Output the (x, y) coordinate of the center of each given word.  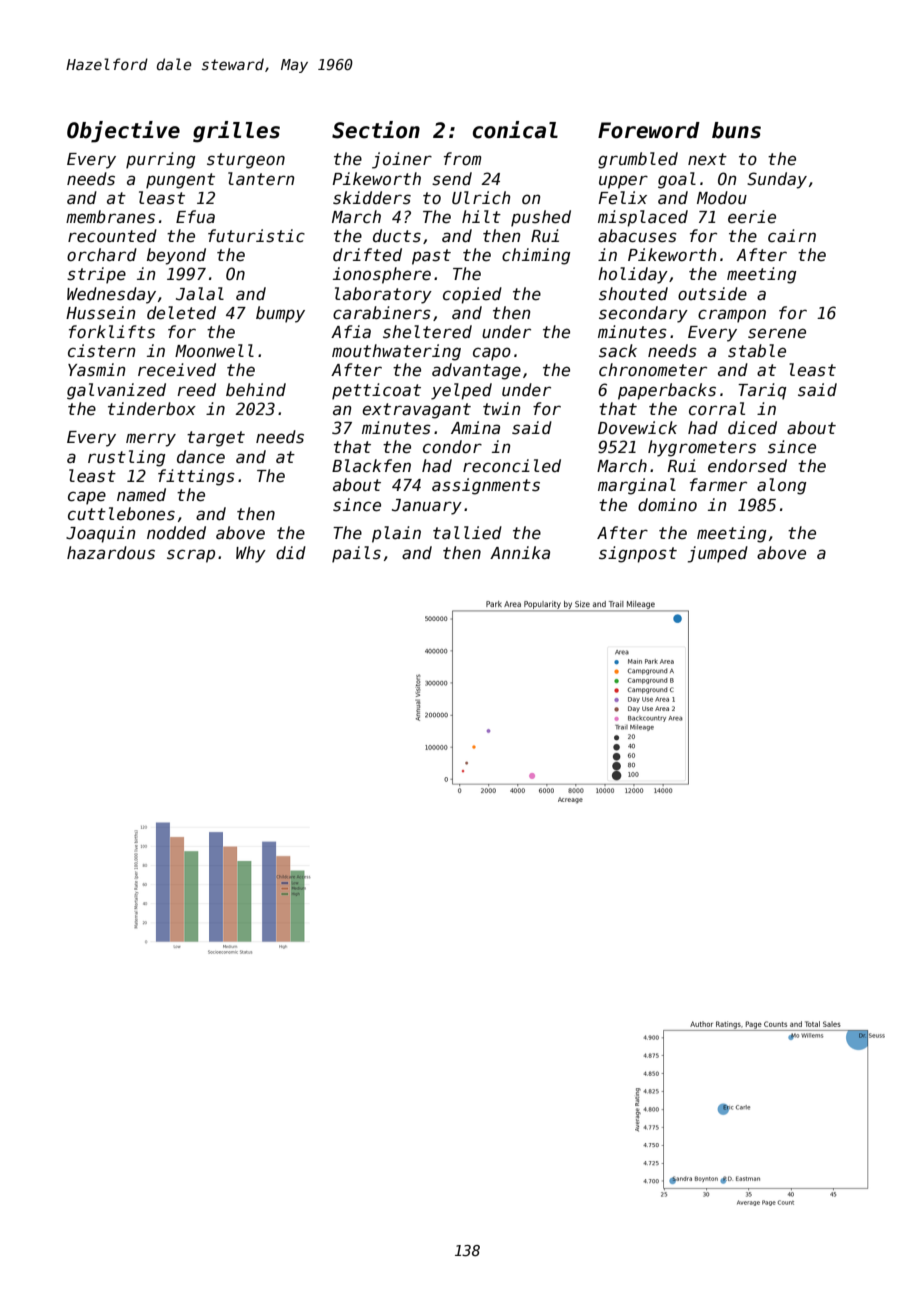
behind (256, 390)
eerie (752, 217)
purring (160, 160)
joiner (402, 160)
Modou (722, 198)
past (431, 257)
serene (777, 333)
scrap (191, 556)
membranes (110, 217)
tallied (467, 532)
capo (492, 354)
